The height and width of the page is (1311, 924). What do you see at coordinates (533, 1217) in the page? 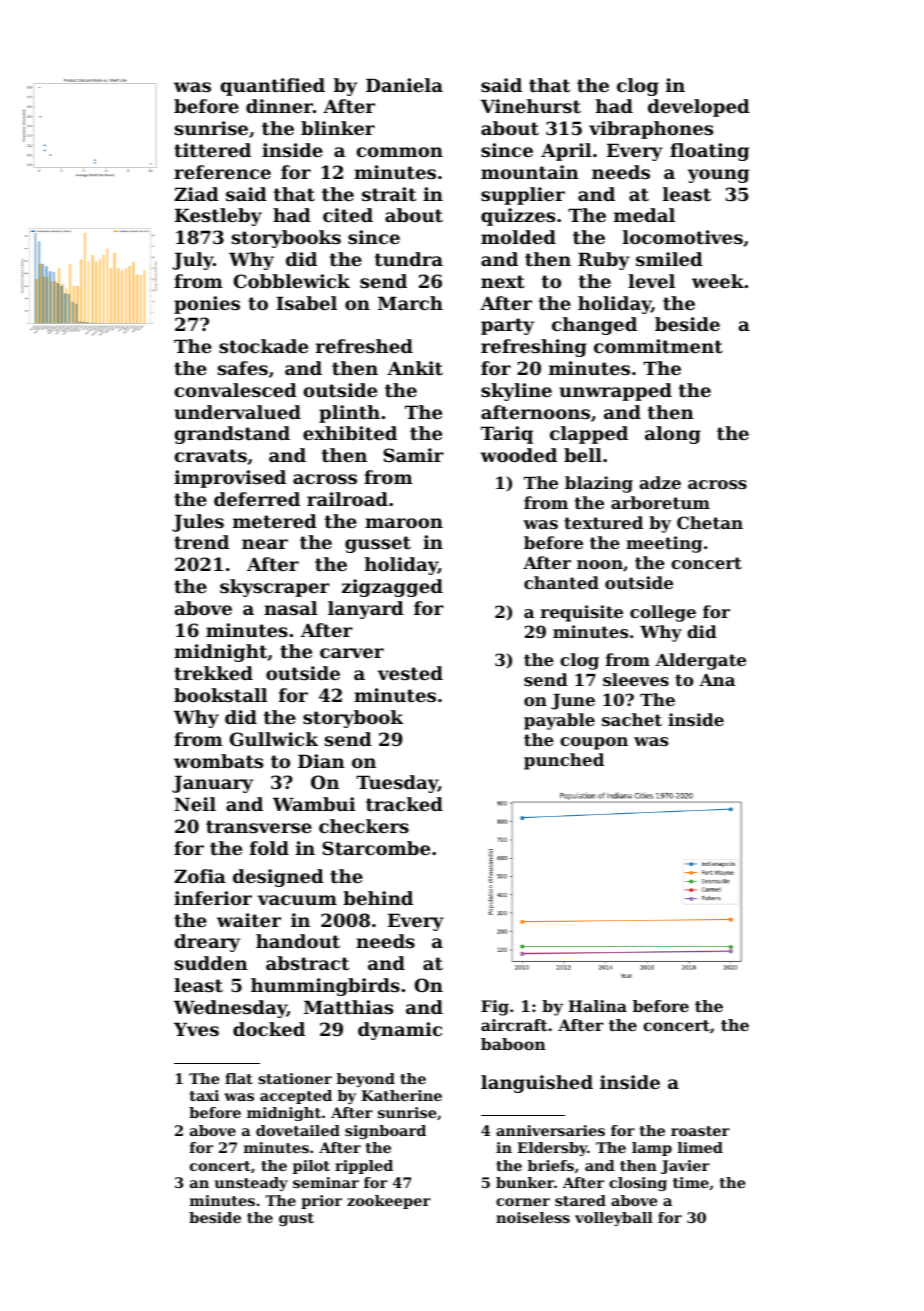
I see `noiseless` at bounding box center [533, 1217].
